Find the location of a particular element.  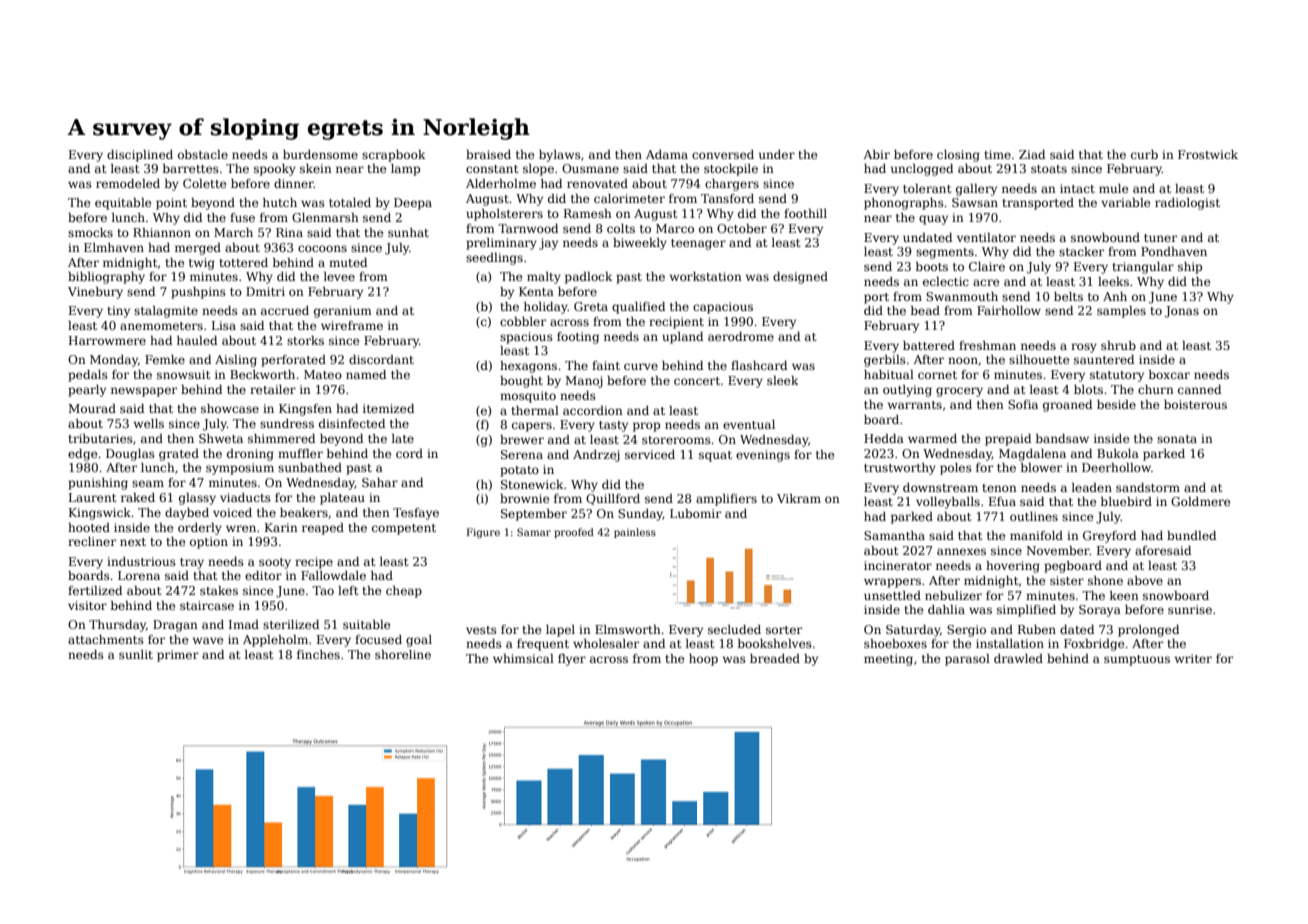

curb is located at coordinates (1144, 154).
